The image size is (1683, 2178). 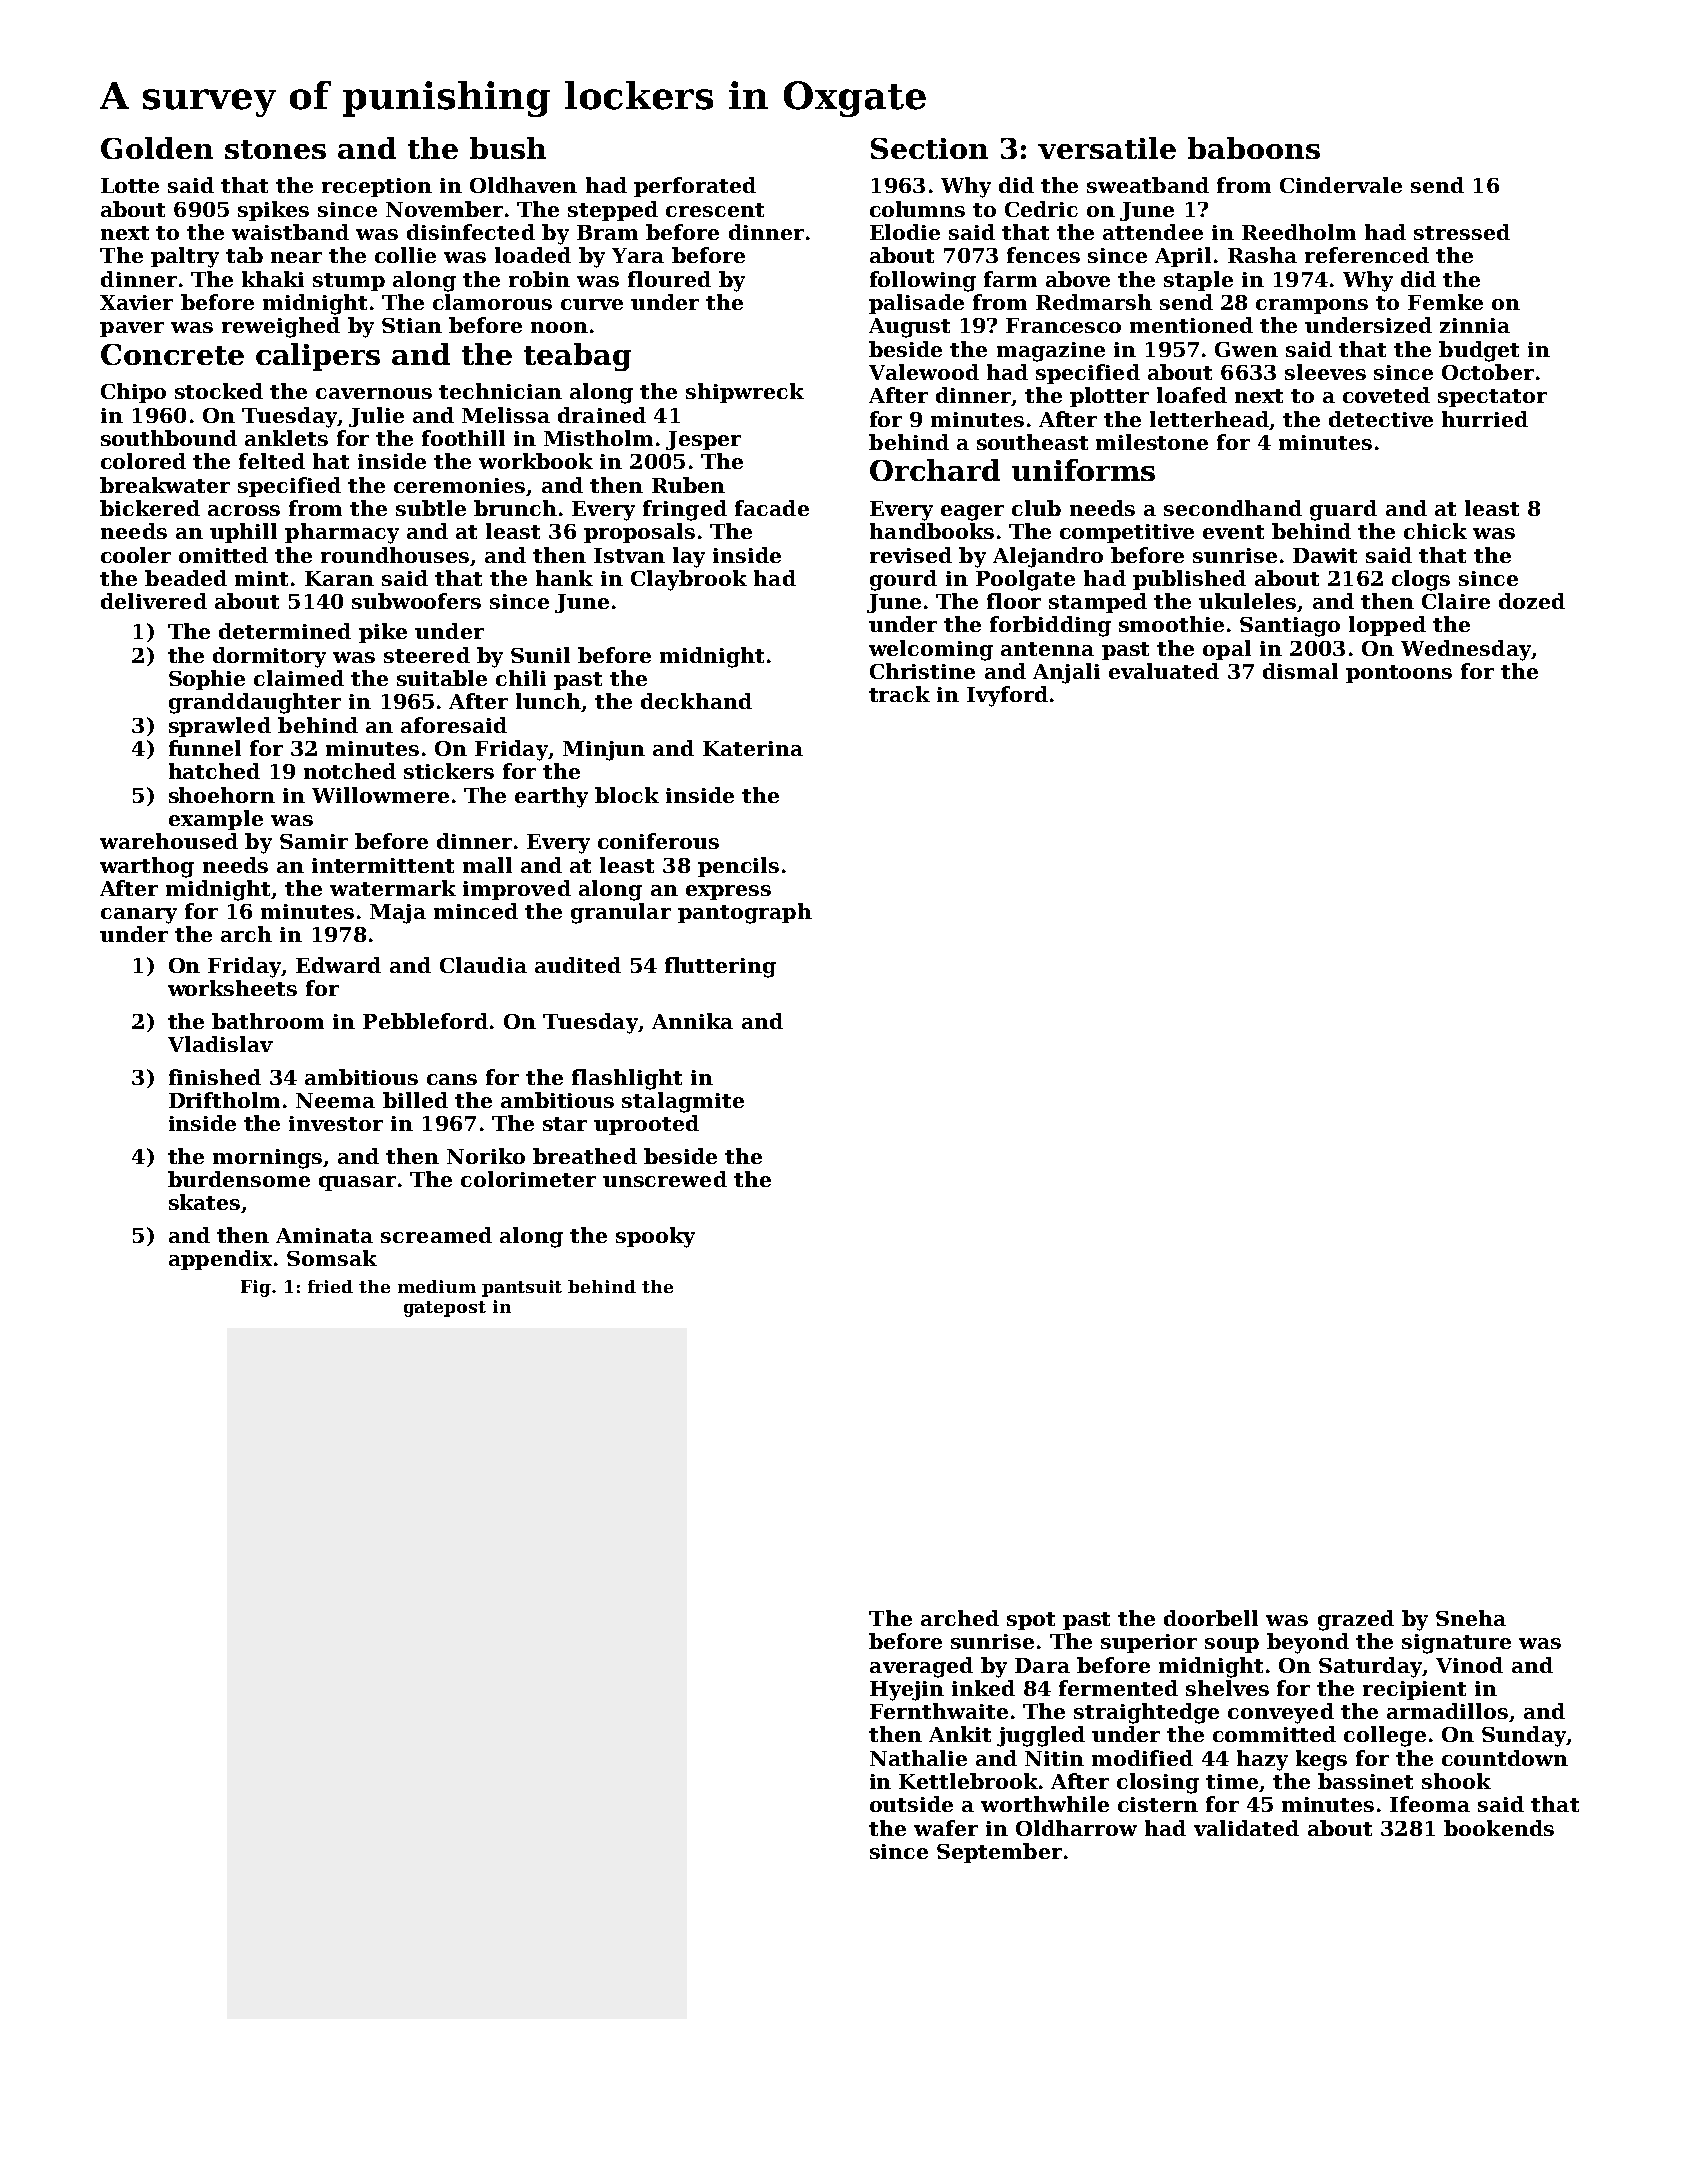 What do you see at coordinates (745, 913) in the document?
I see `pantograph` at bounding box center [745, 913].
